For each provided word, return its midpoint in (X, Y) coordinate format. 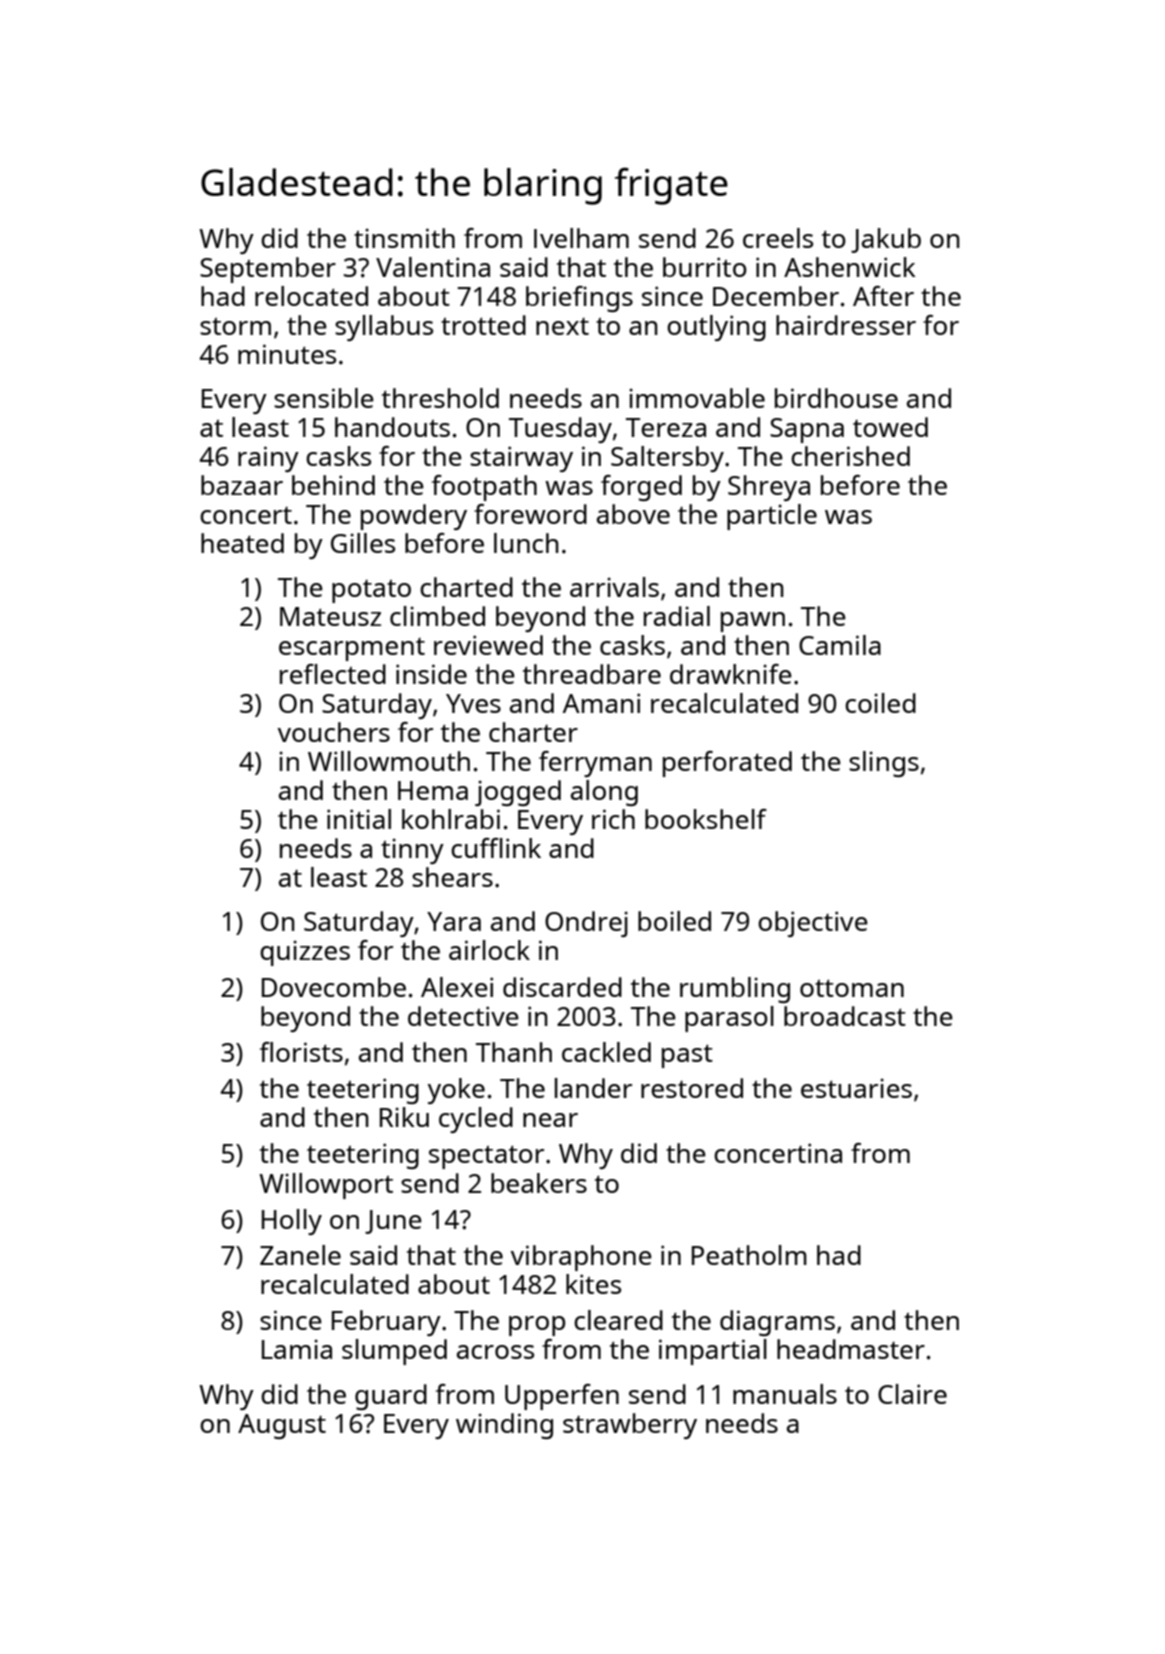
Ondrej (586, 924)
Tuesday (560, 430)
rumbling (735, 990)
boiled (674, 921)
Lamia (297, 1349)
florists (301, 1052)
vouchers (334, 732)
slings (884, 764)
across (495, 1352)
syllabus (384, 328)
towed (890, 427)
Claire (912, 1394)
